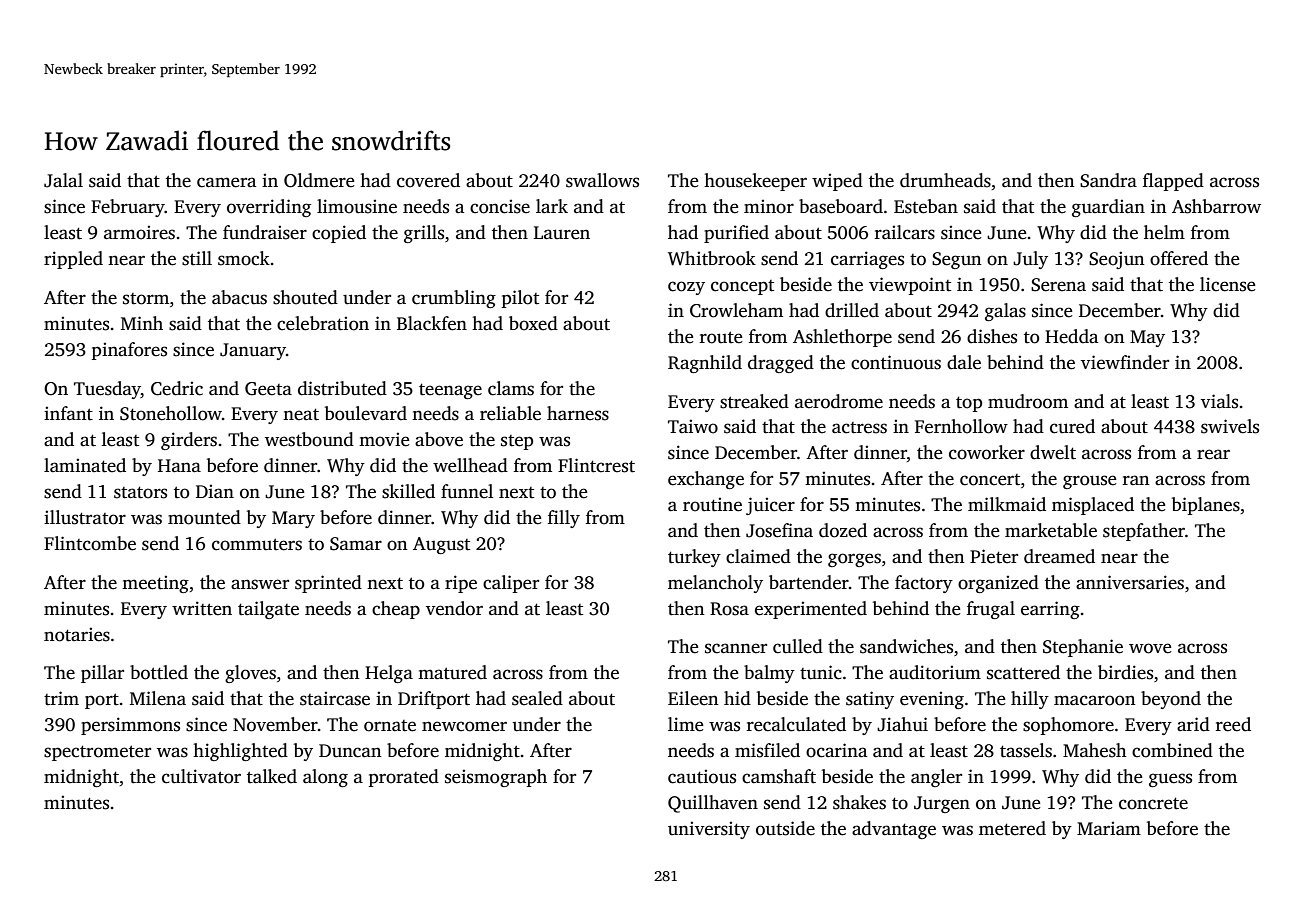 The width and height of the image is (1308, 924). I want to click on spectrometer, so click(97, 753).
